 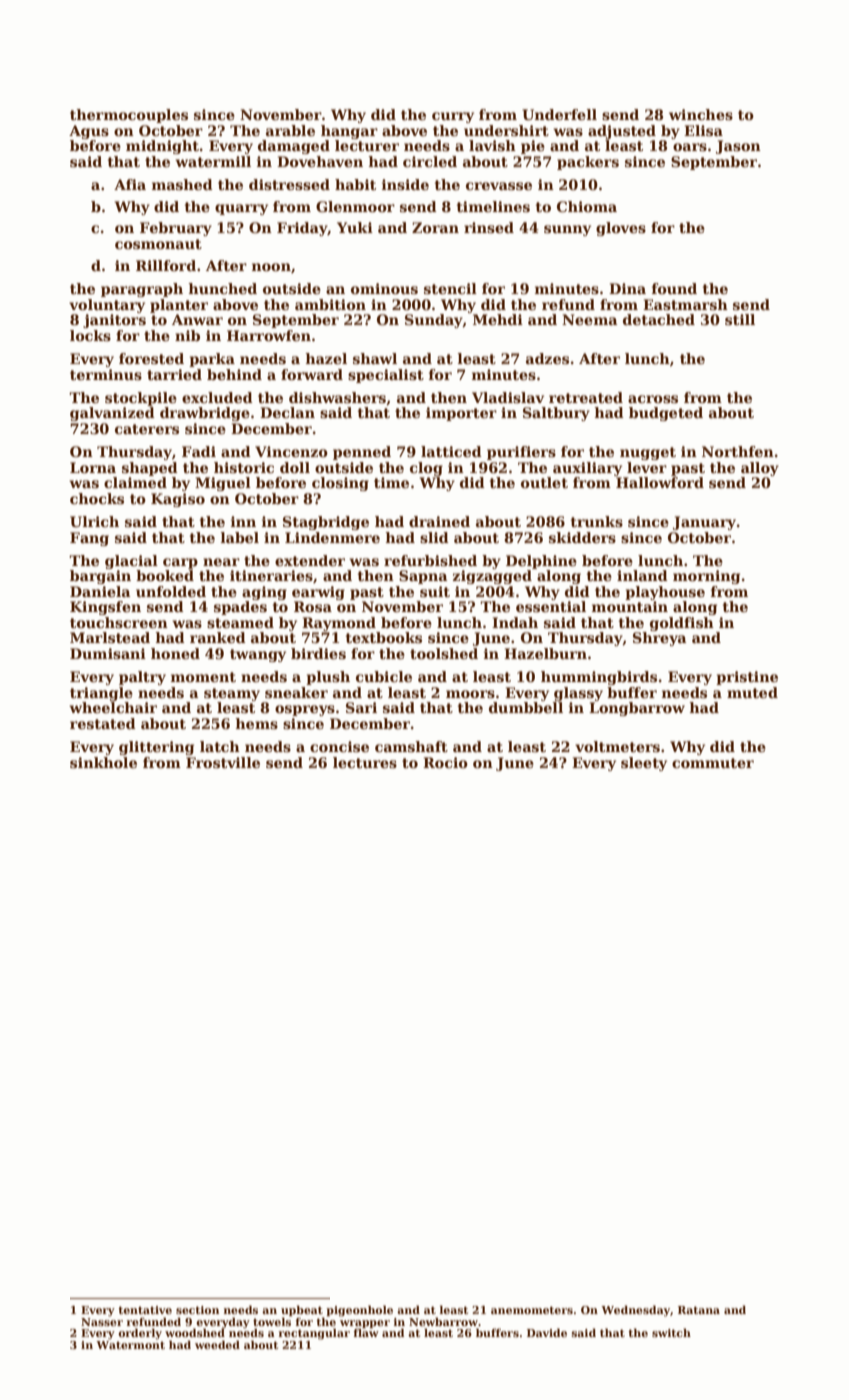 What do you see at coordinates (129, 116) in the screenshot?
I see `thermocouples` at bounding box center [129, 116].
